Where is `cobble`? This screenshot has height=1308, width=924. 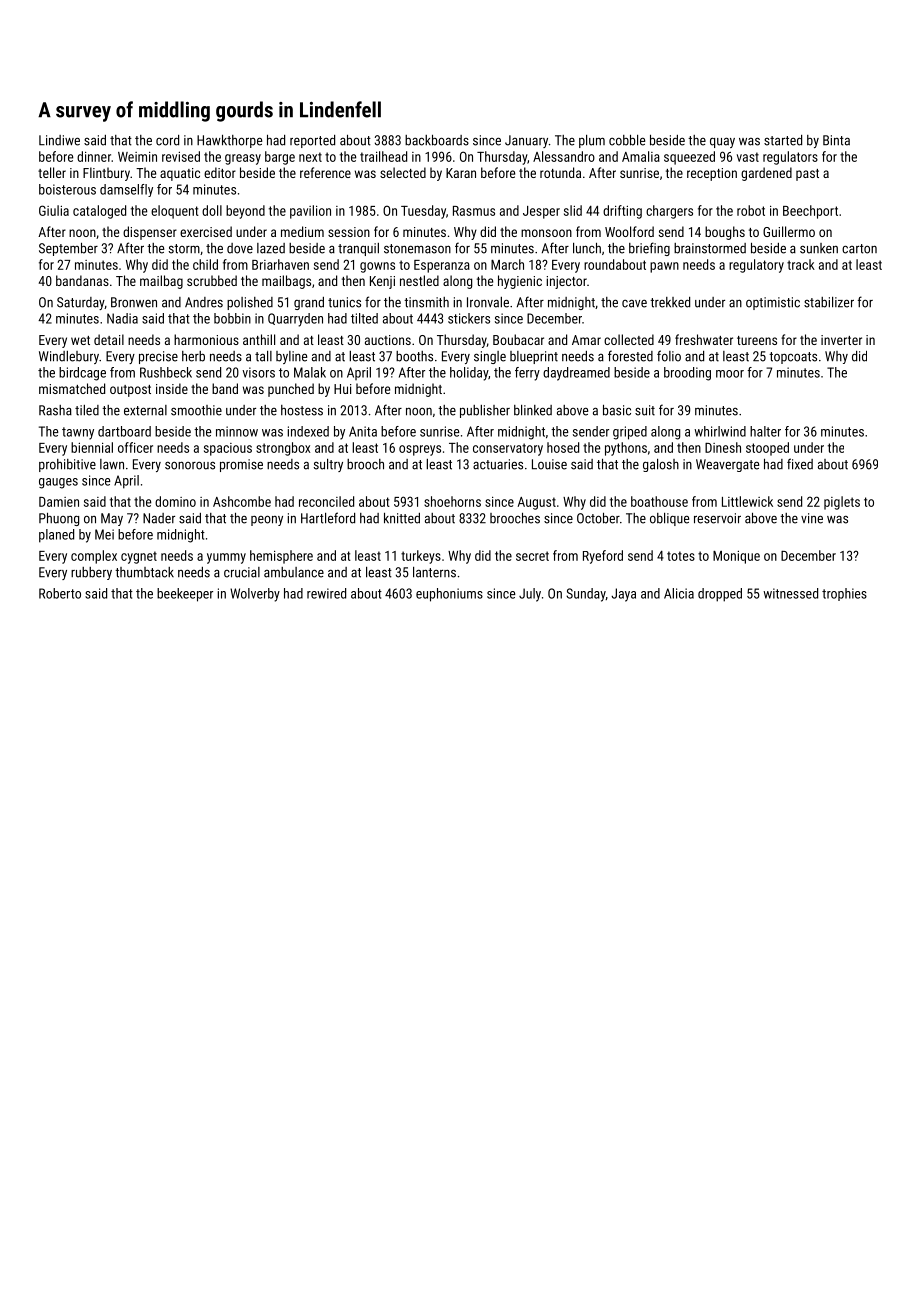 cobble is located at coordinates (627, 140).
